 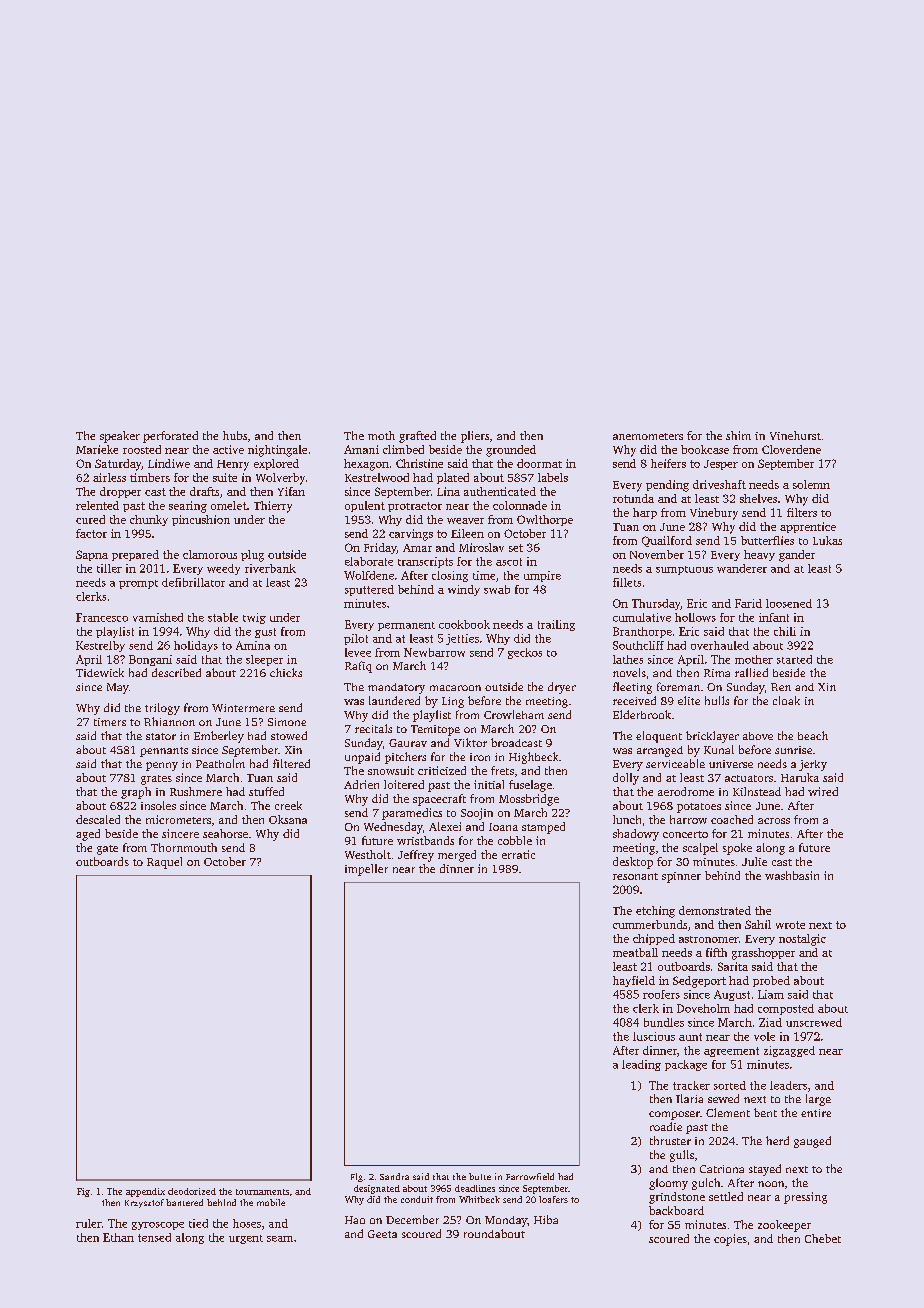 What do you see at coordinates (628, 659) in the screenshot?
I see `lathes` at bounding box center [628, 659].
